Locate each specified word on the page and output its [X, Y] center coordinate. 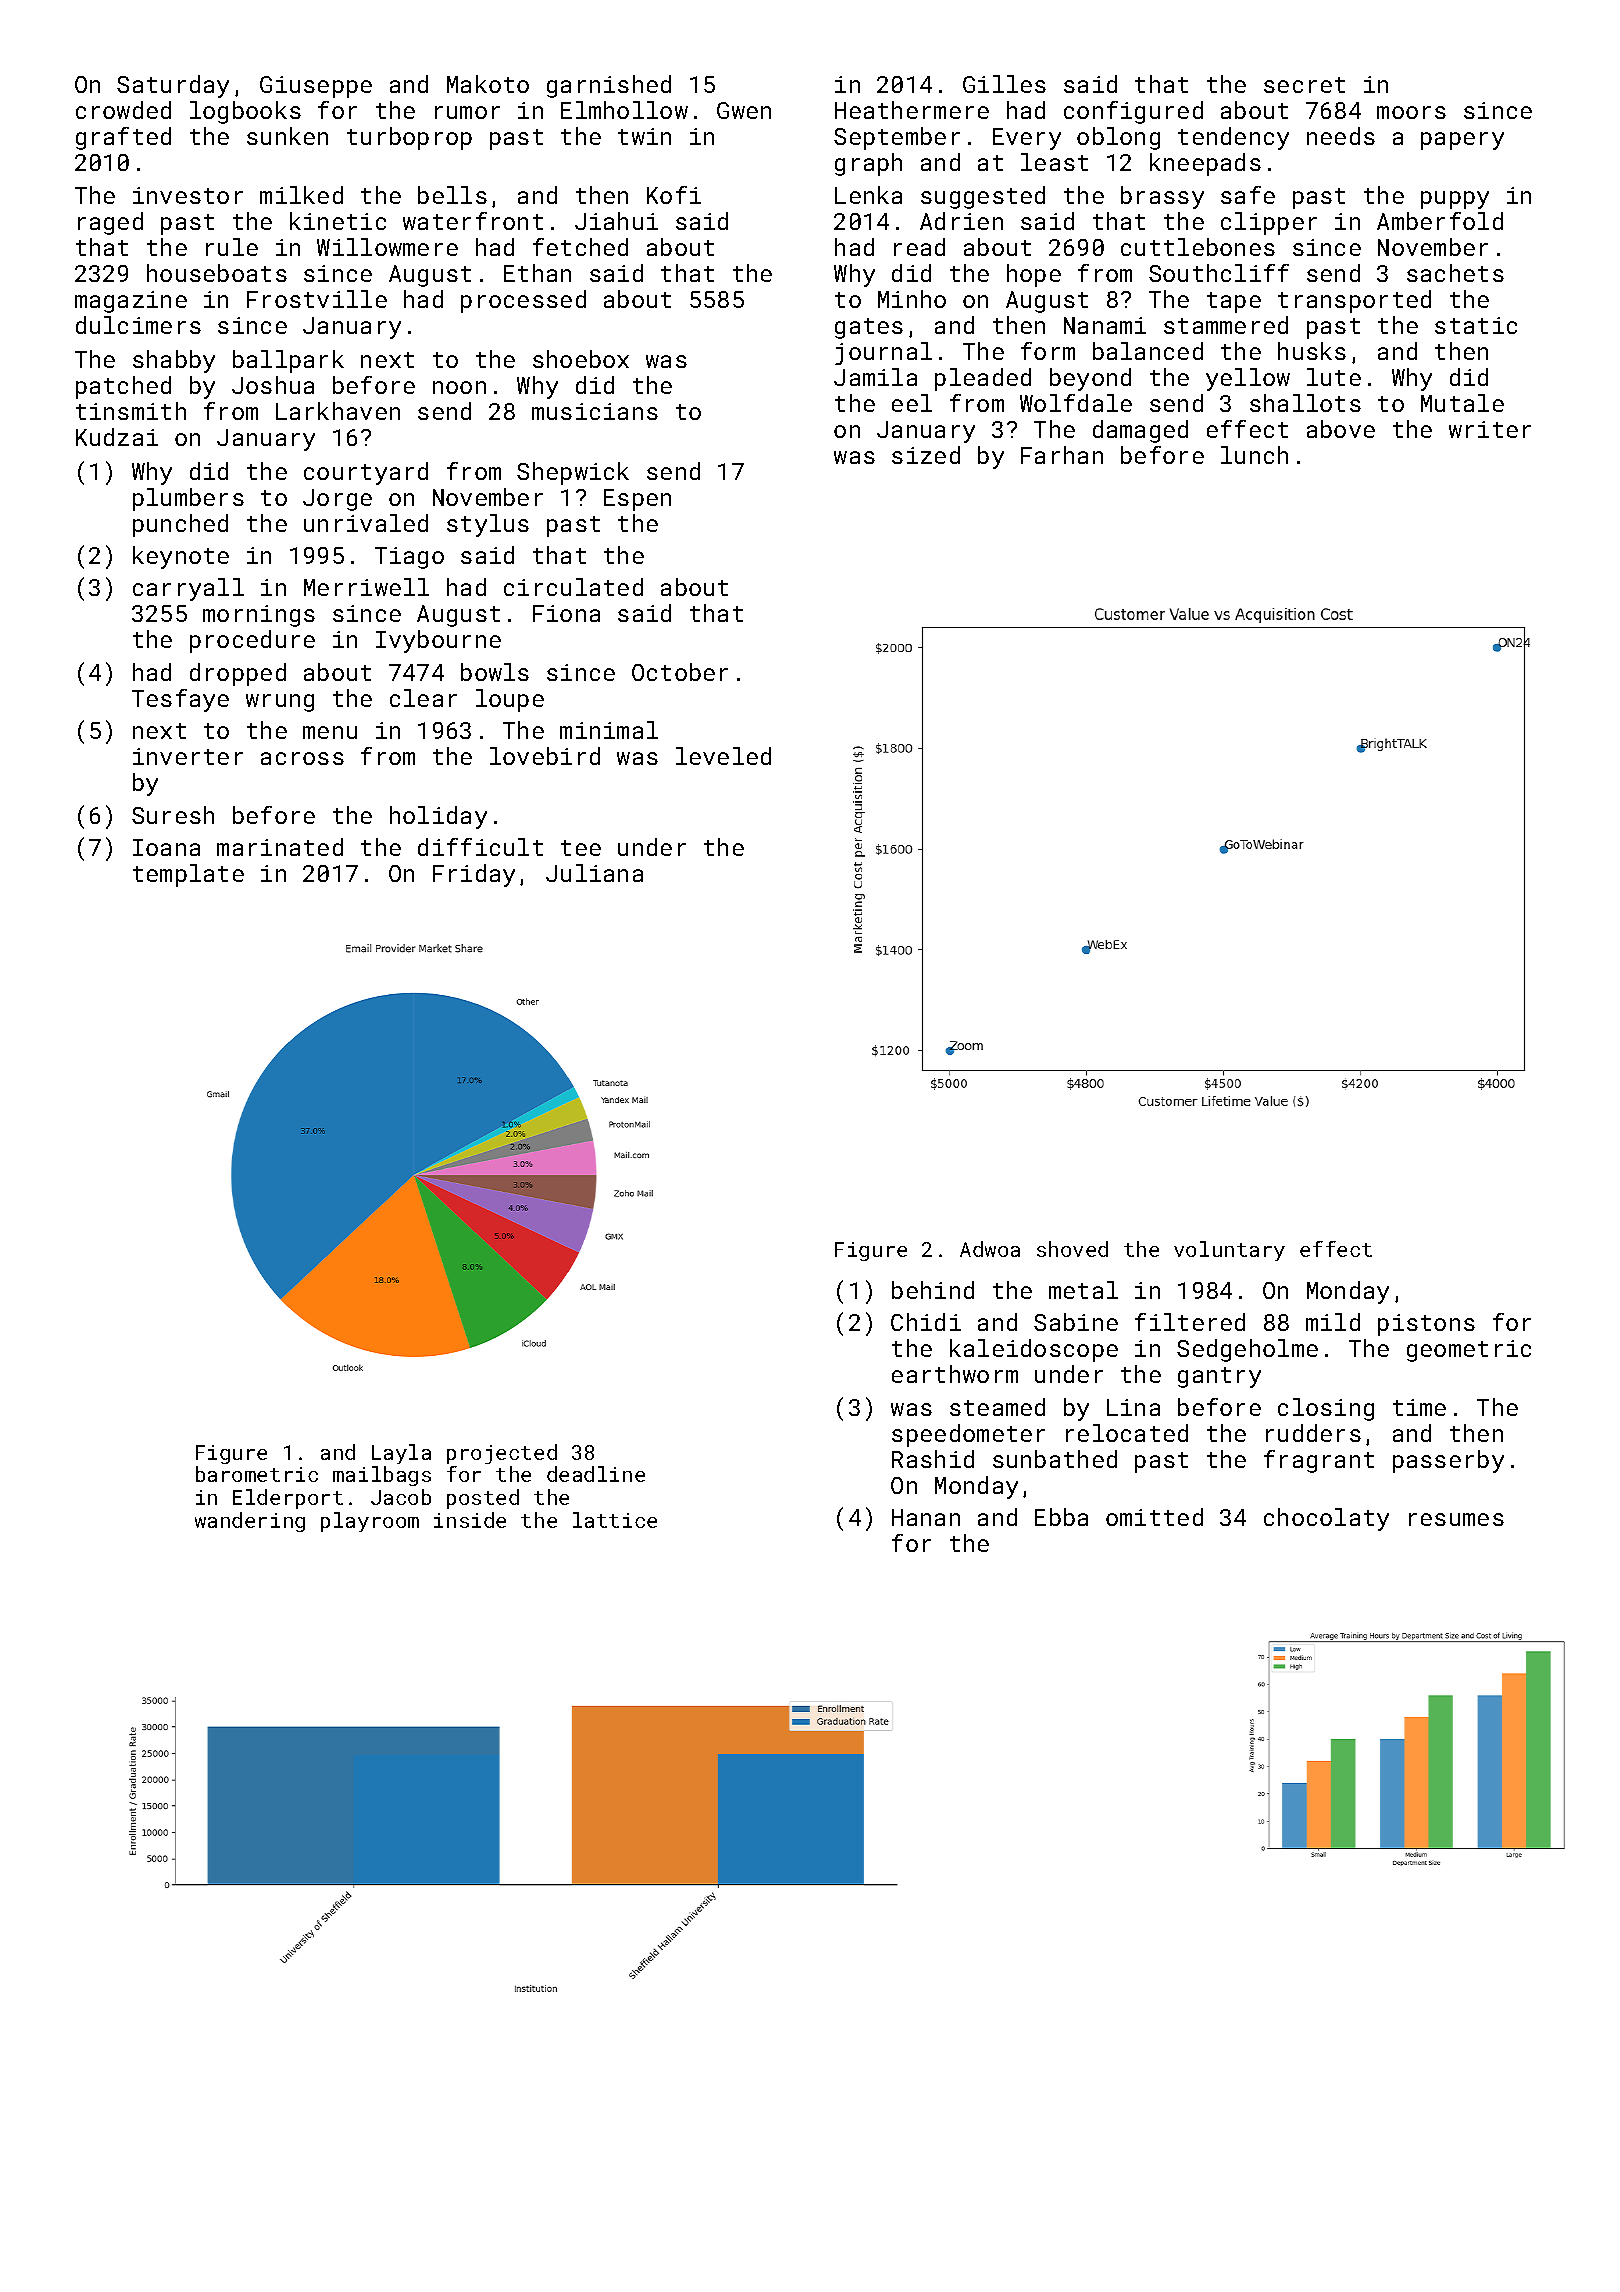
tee [581, 848]
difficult [480, 847]
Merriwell [366, 587]
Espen [637, 500]
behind [933, 1290]
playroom [370, 1522]
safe [1248, 195]
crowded [123, 110]
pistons [1426, 1325]
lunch [1254, 455]
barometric [257, 1474]
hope [1034, 275]
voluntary [1229, 1251]
